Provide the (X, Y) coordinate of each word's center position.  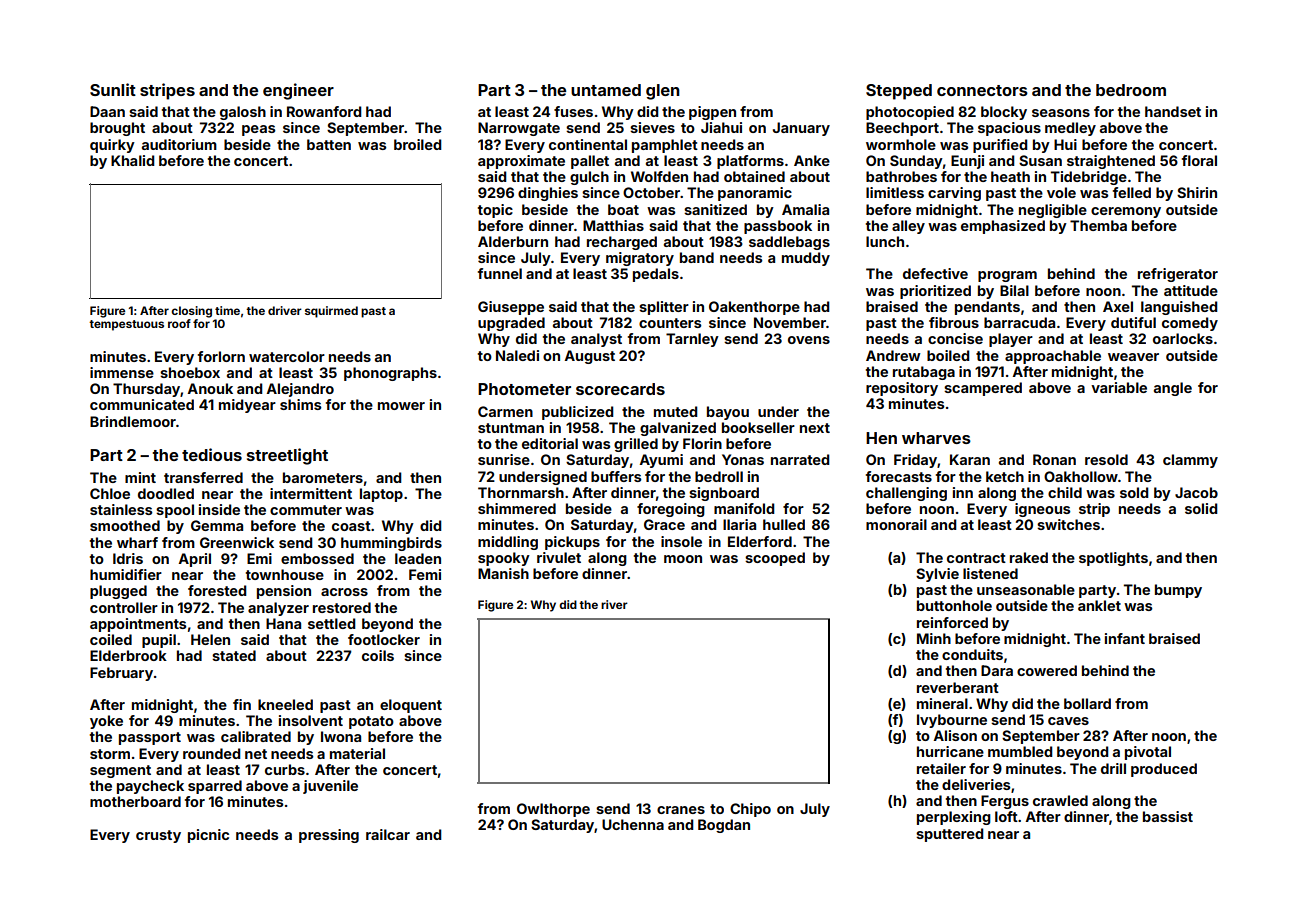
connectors (982, 90)
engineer (298, 91)
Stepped (899, 92)
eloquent (411, 706)
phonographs (390, 374)
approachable (1053, 357)
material (357, 753)
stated (234, 655)
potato (371, 722)
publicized (577, 413)
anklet (1099, 605)
